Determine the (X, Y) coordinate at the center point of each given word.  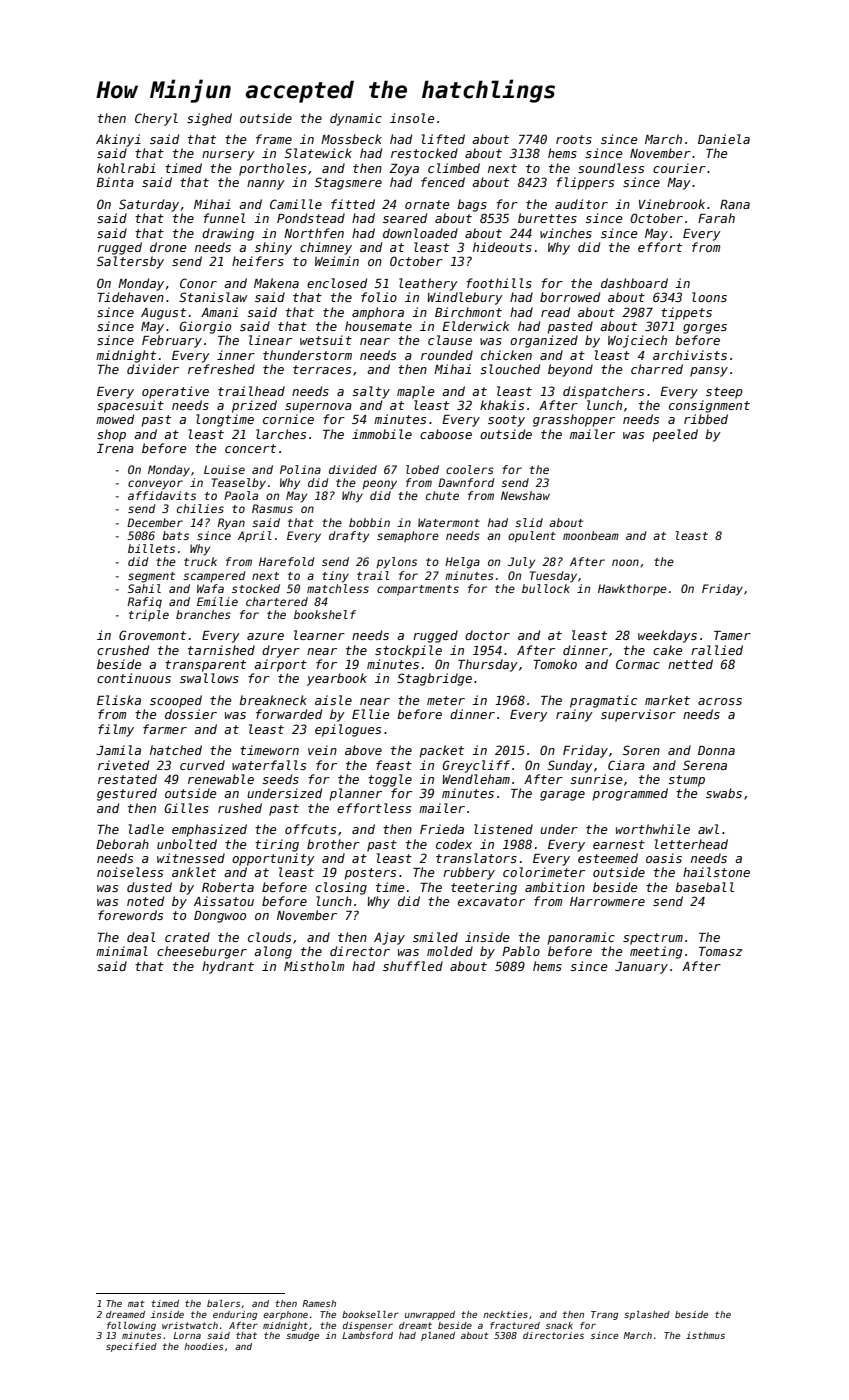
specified (131, 1347)
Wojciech (637, 341)
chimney (326, 248)
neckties (505, 1314)
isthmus (705, 1335)
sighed (209, 119)
